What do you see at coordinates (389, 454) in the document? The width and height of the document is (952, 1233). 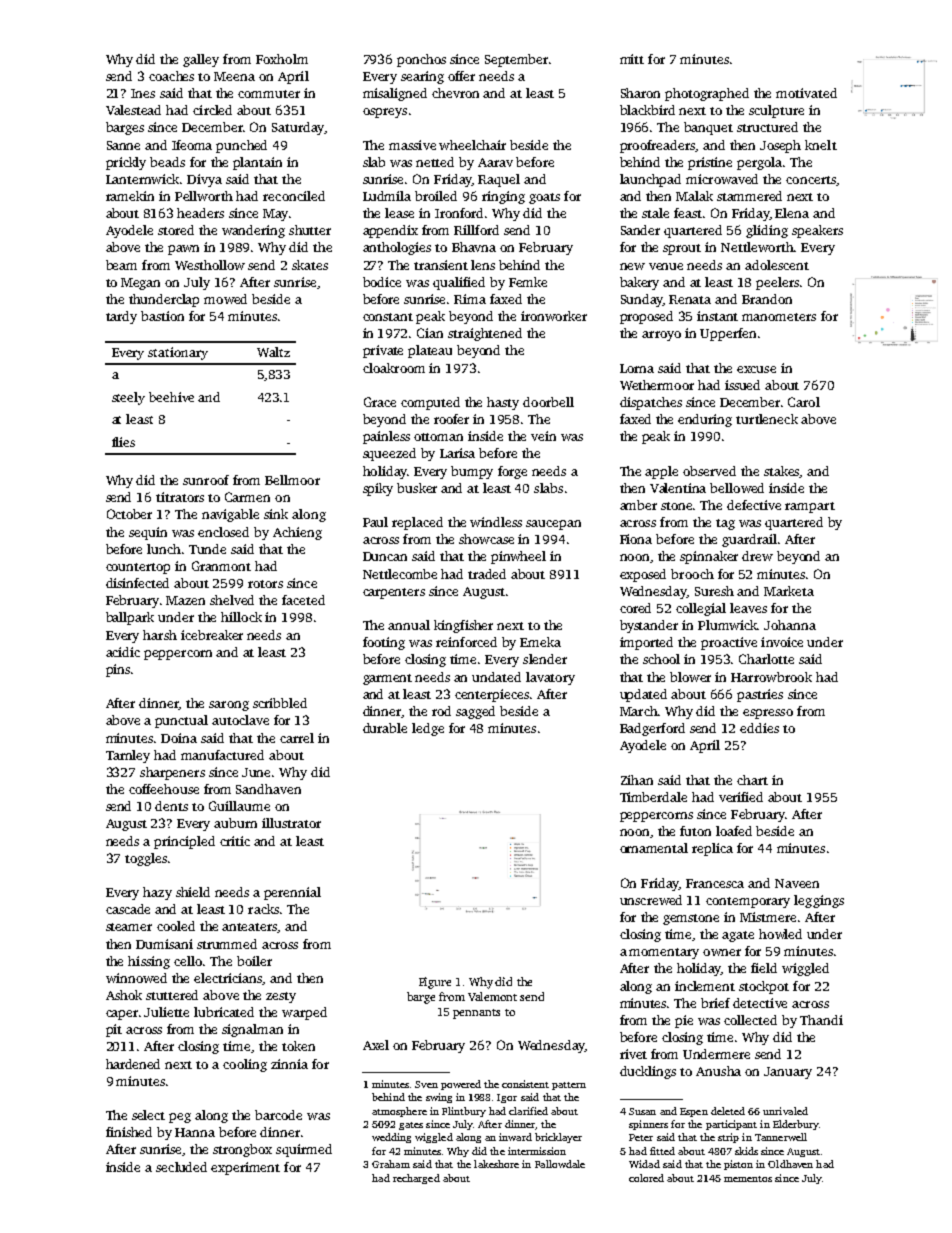 I see `squeezed` at bounding box center [389, 454].
